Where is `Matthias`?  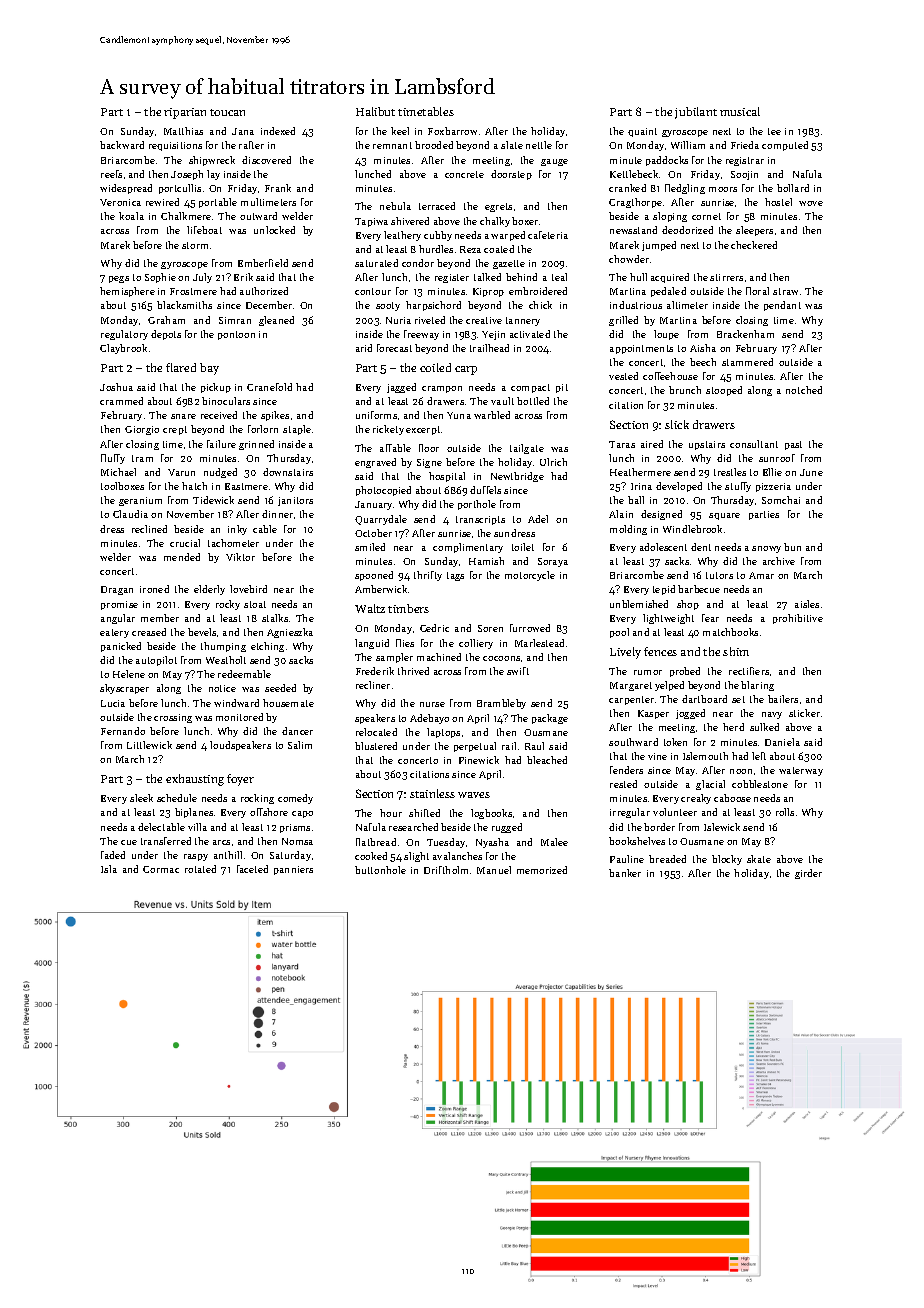
Matthias is located at coordinates (183, 131).
